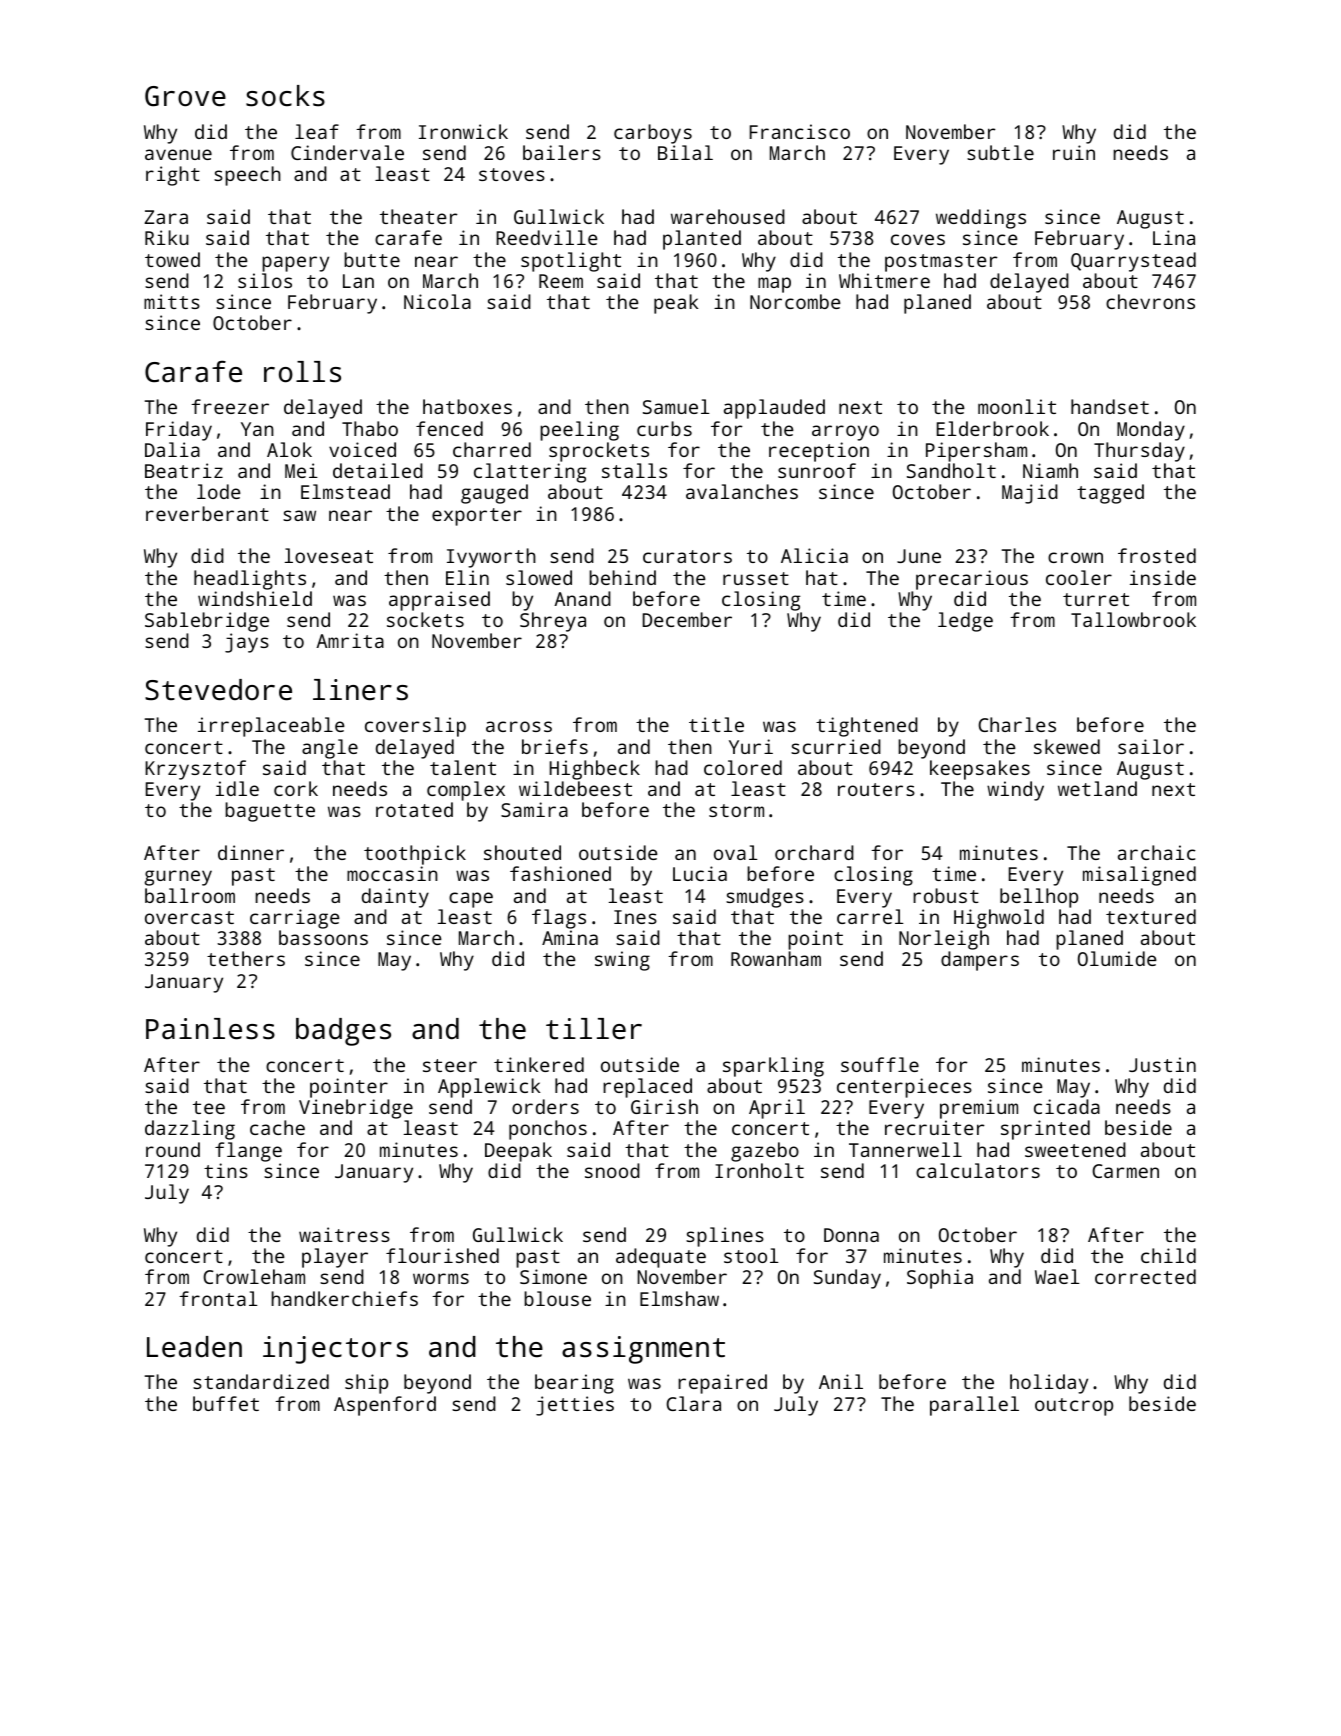 The height and width of the image is (1736, 1341). Describe the element at coordinates (1067, 1106) in the image. I see `cicada` at that location.
